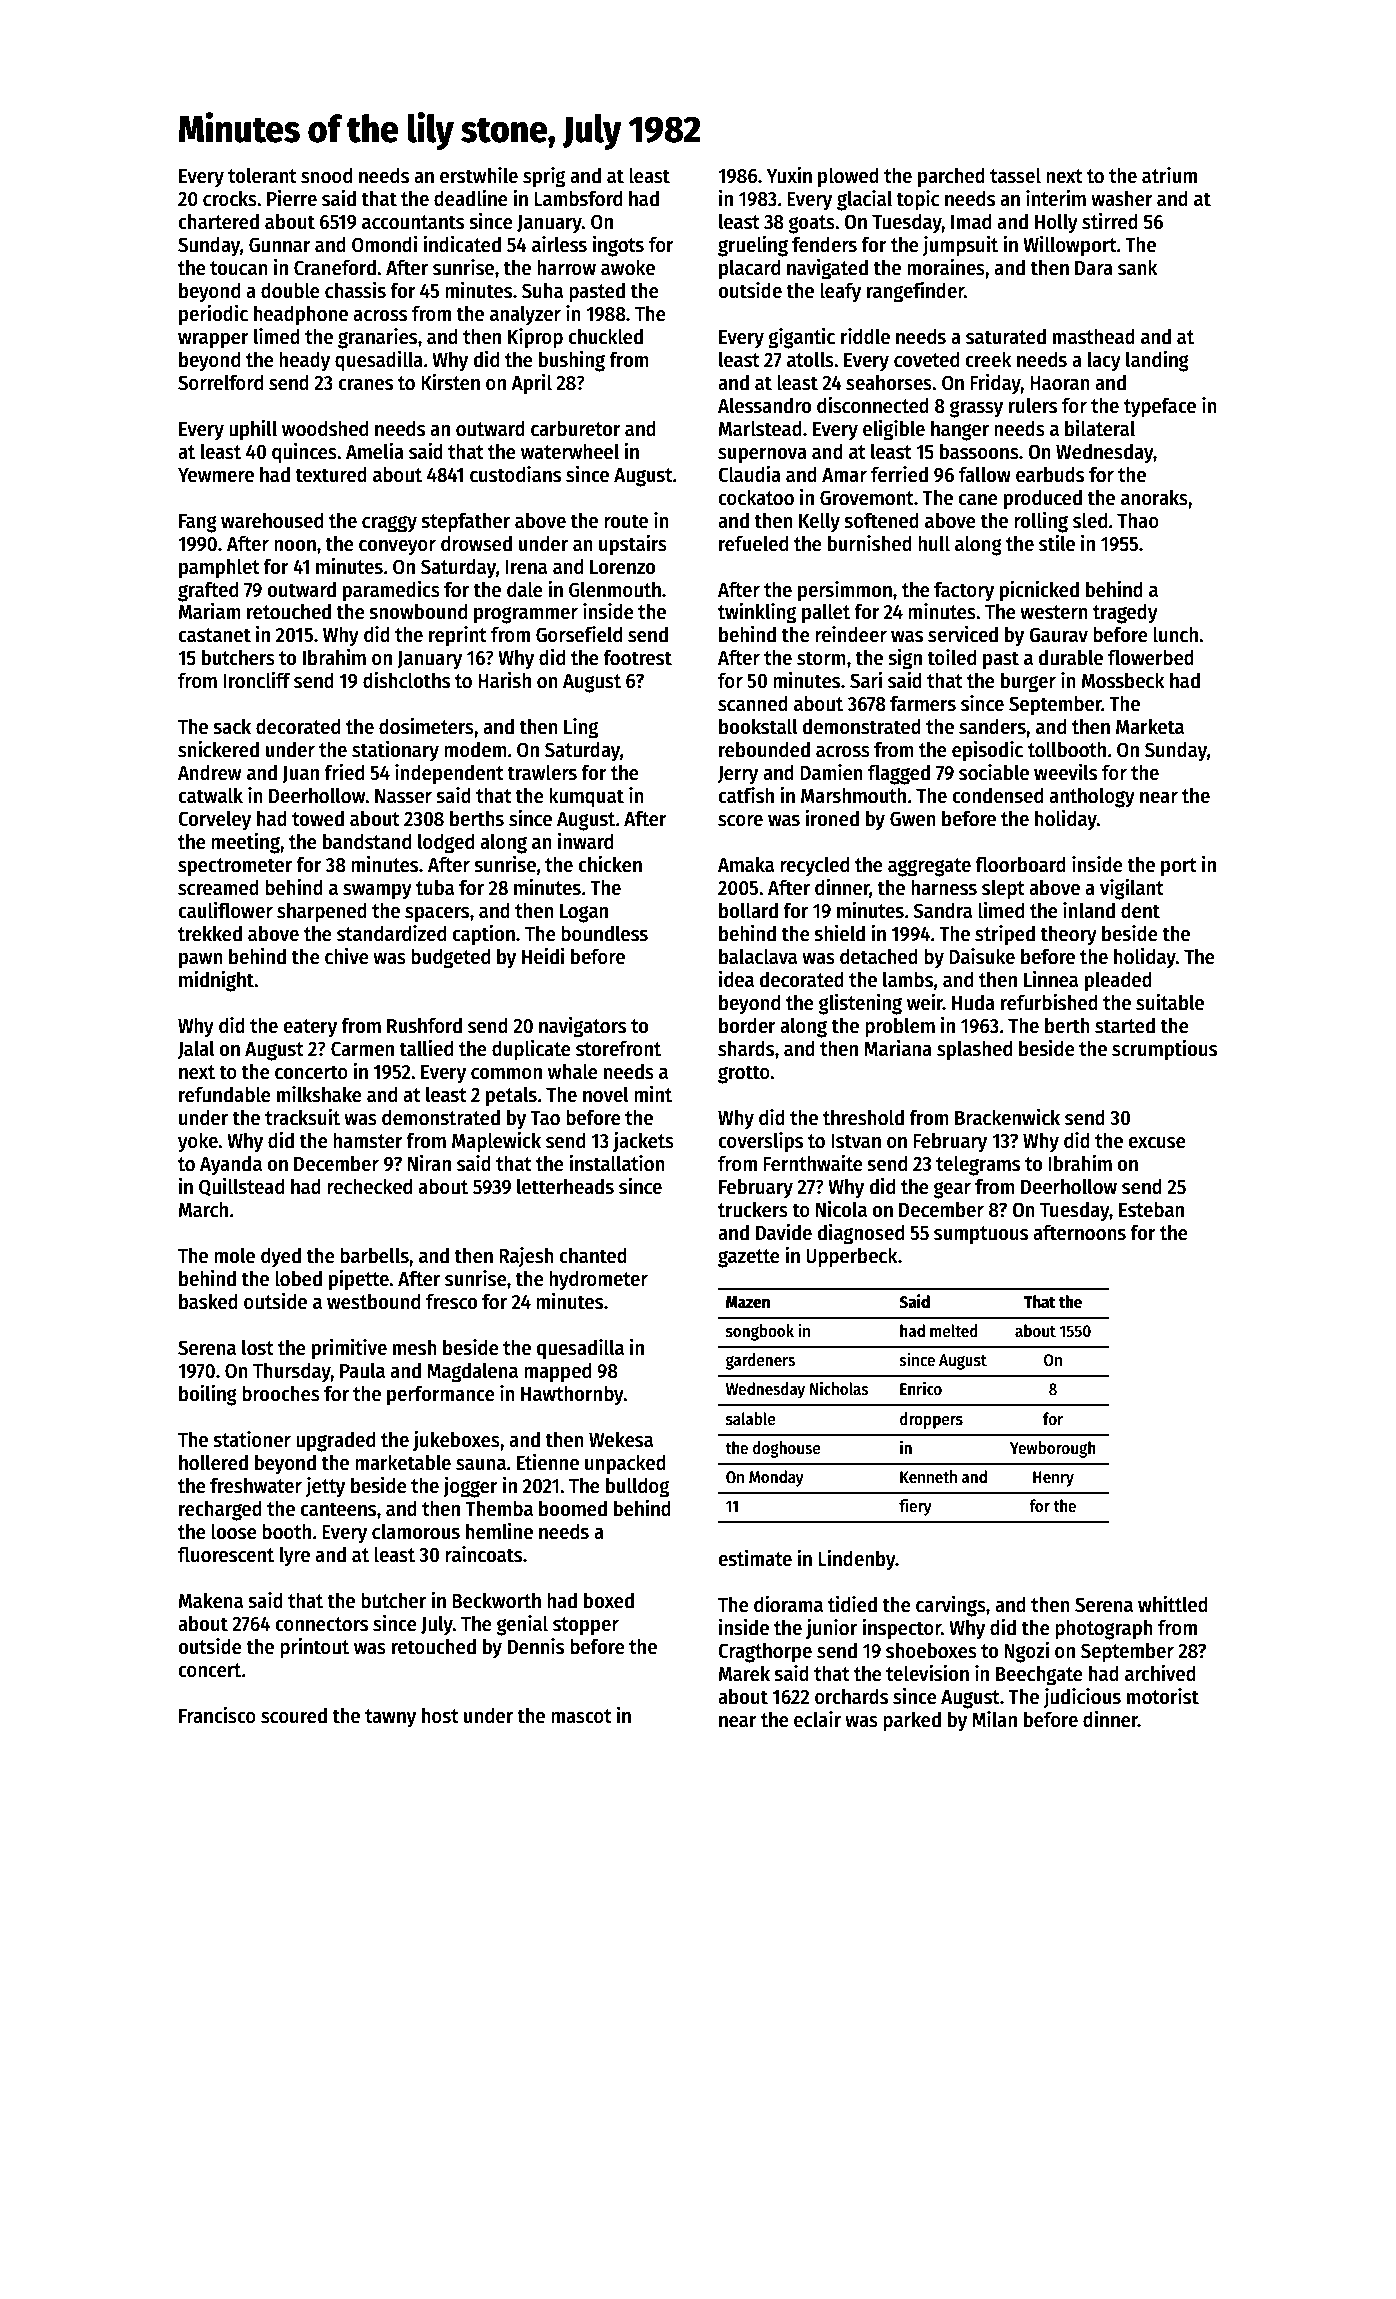 The width and height of the document is (1396, 2299). What do you see at coordinates (1151, 1209) in the document?
I see `Esteban` at bounding box center [1151, 1209].
